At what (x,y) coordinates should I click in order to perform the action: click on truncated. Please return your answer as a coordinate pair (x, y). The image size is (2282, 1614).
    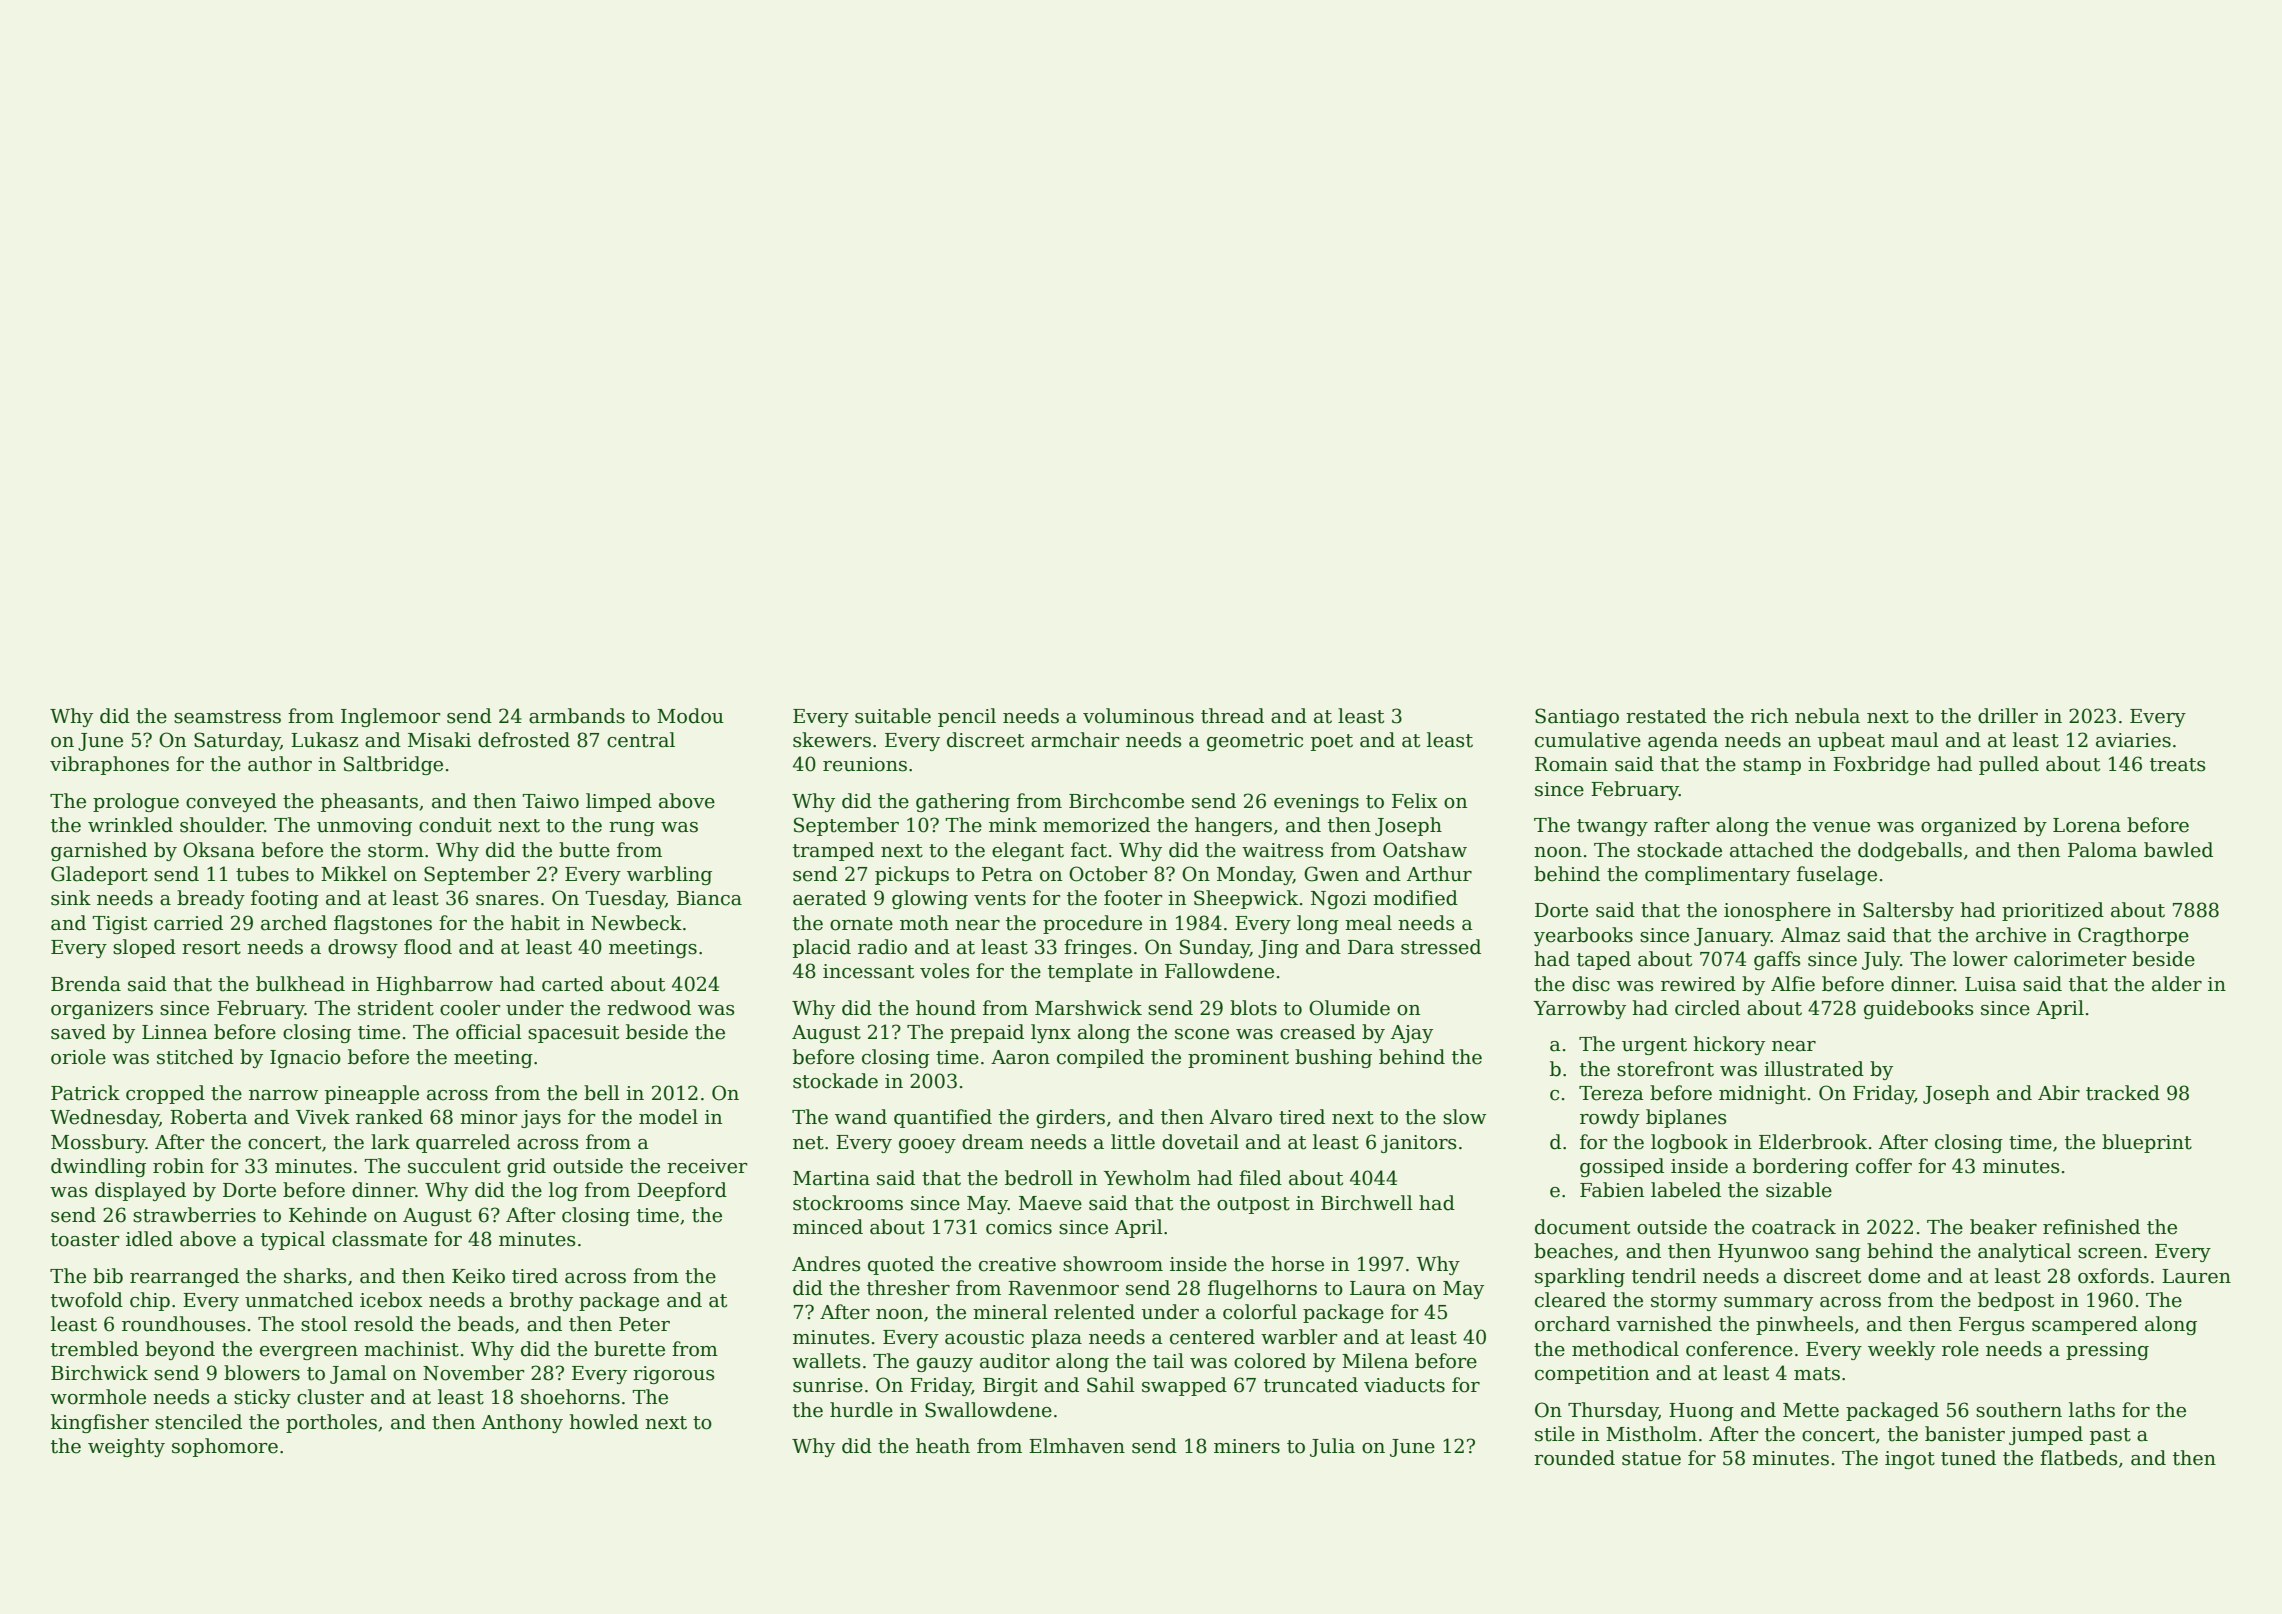
    Looking at the image, I should click on (1311, 1385).
